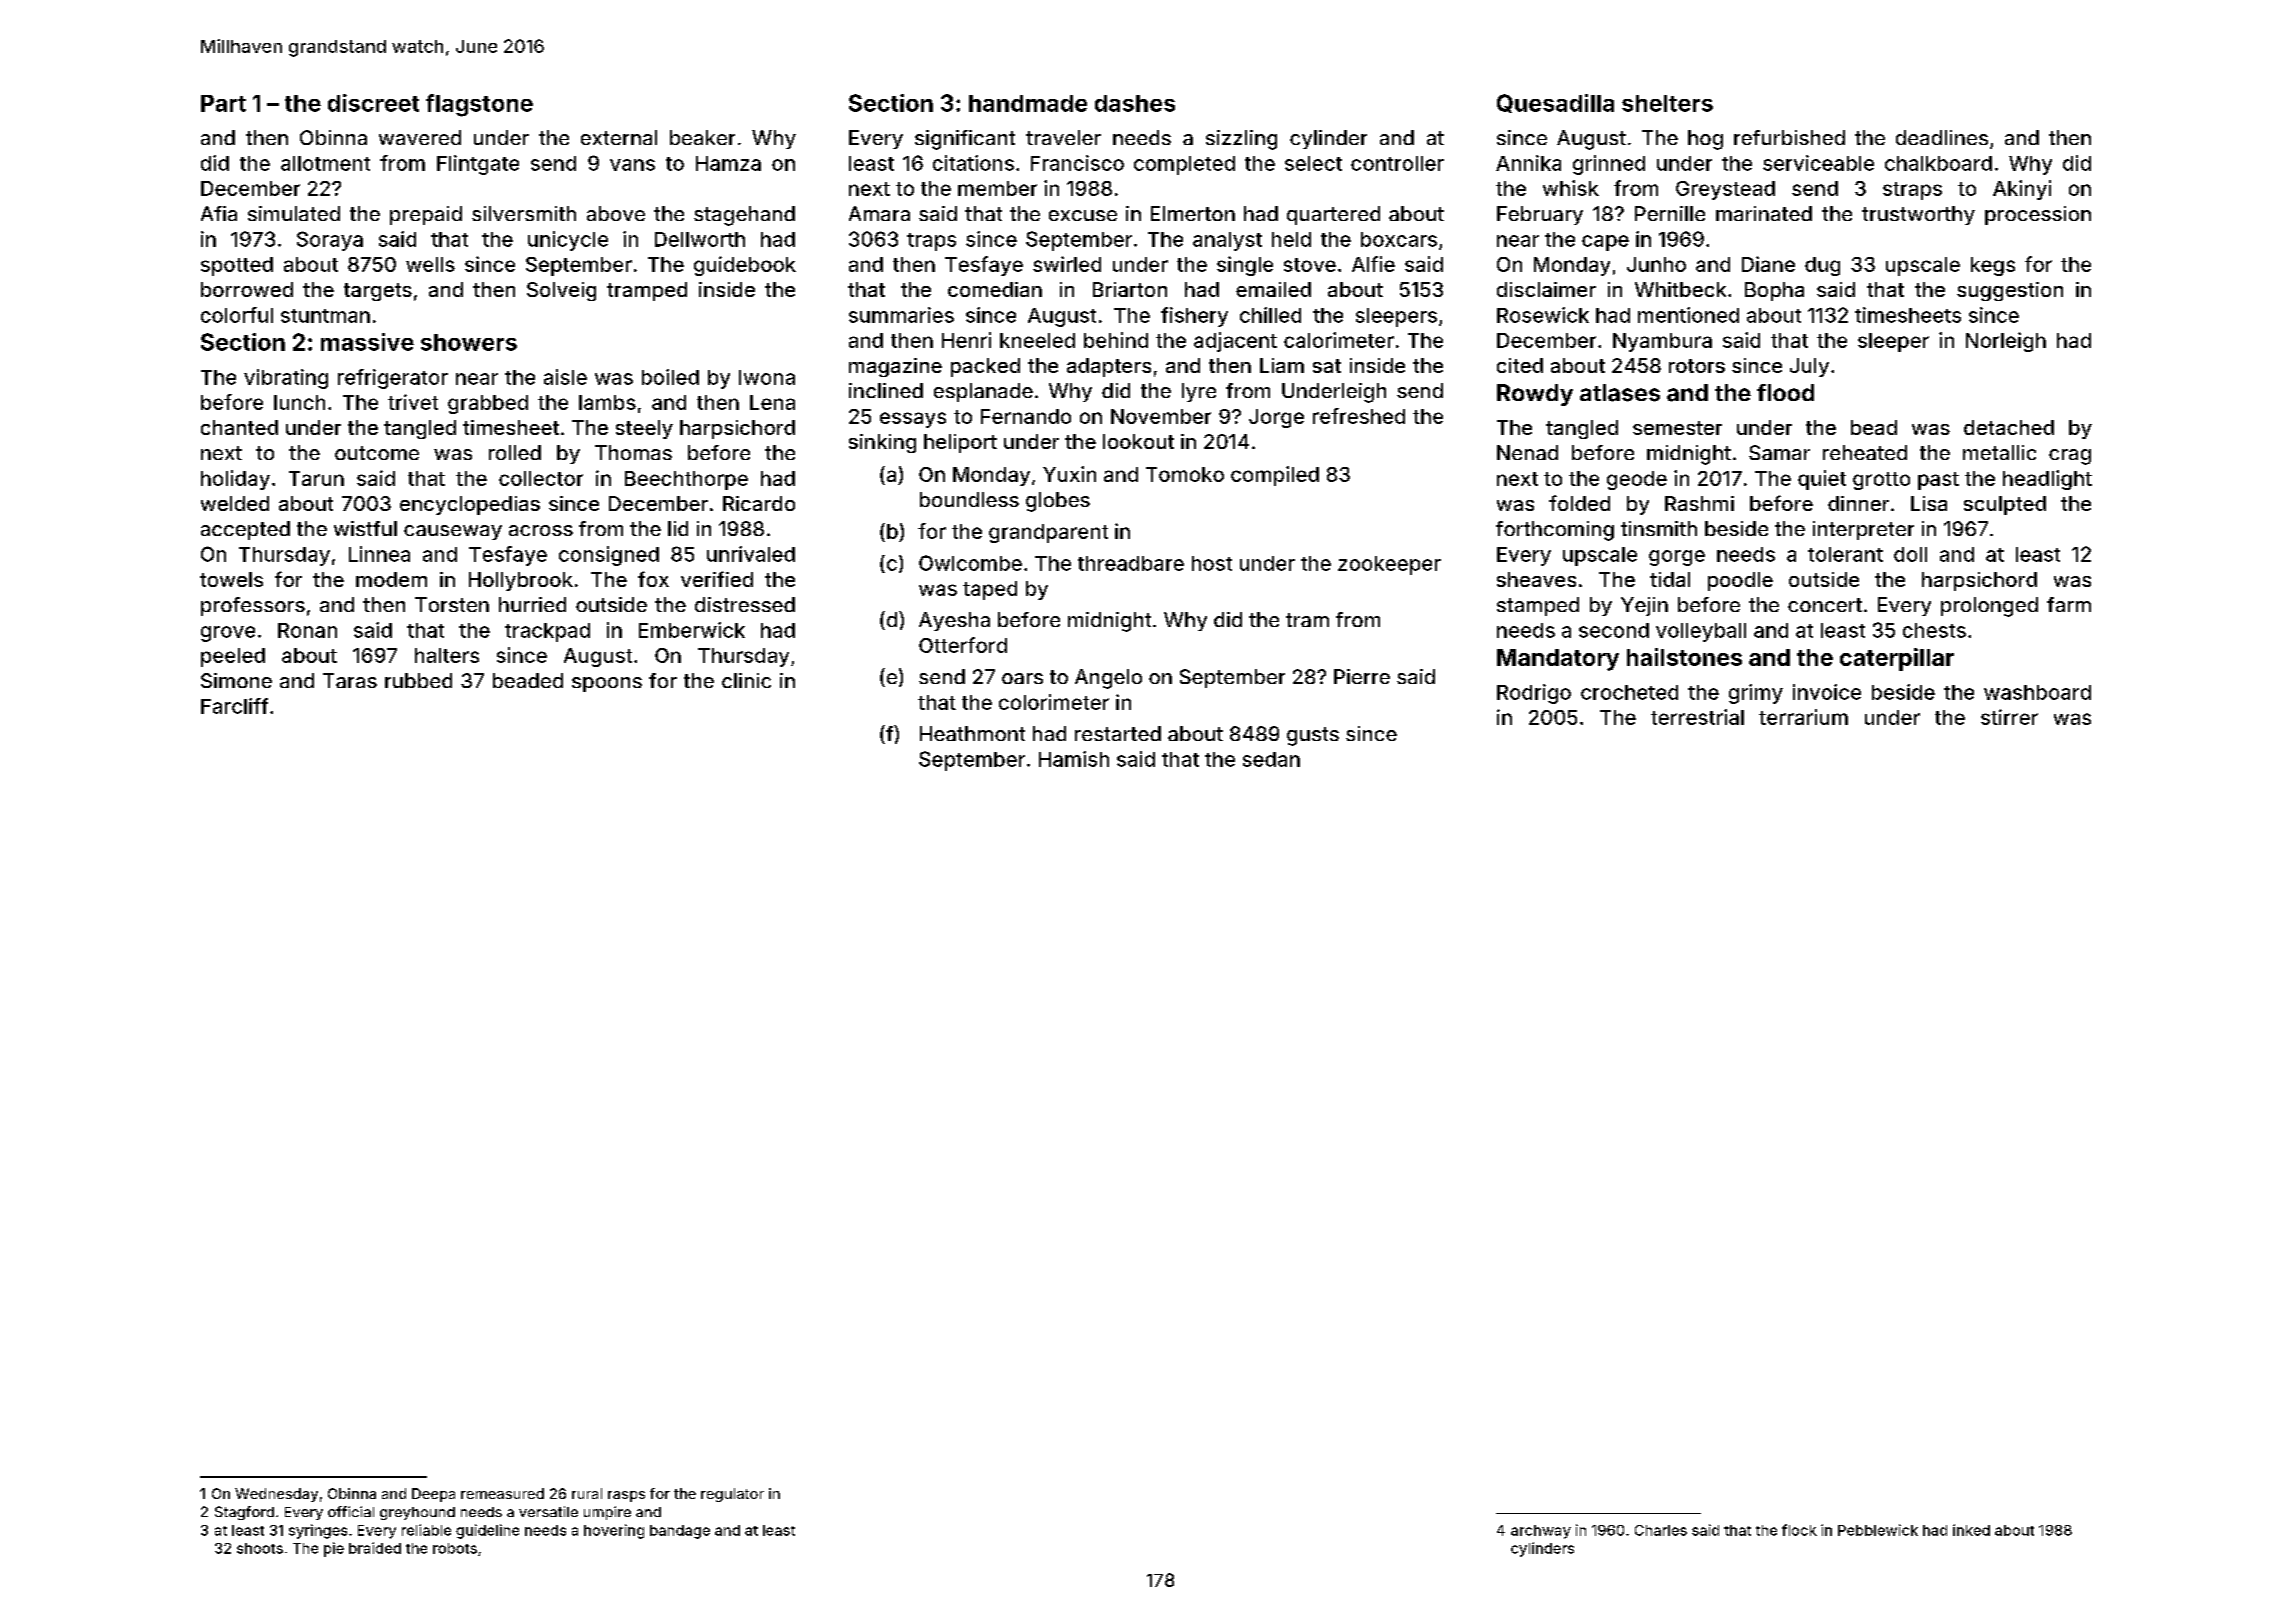  Describe the element at coordinates (995, 289) in the page. I see `comedian` at that location.
